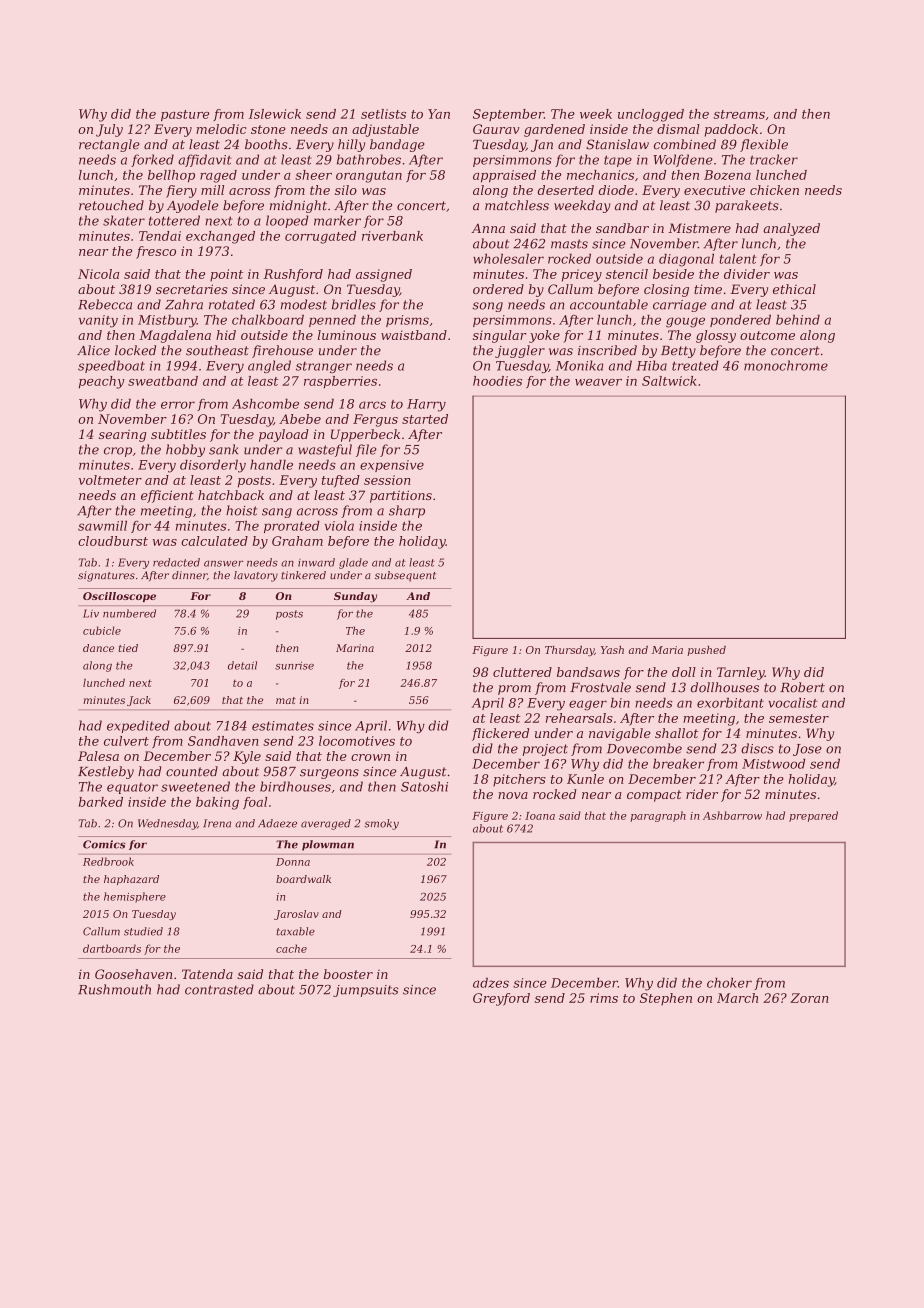  What do you see at coordinates (791, 229) in the screenshot?
I see `analyzed` at bounding box center [791, 229].
